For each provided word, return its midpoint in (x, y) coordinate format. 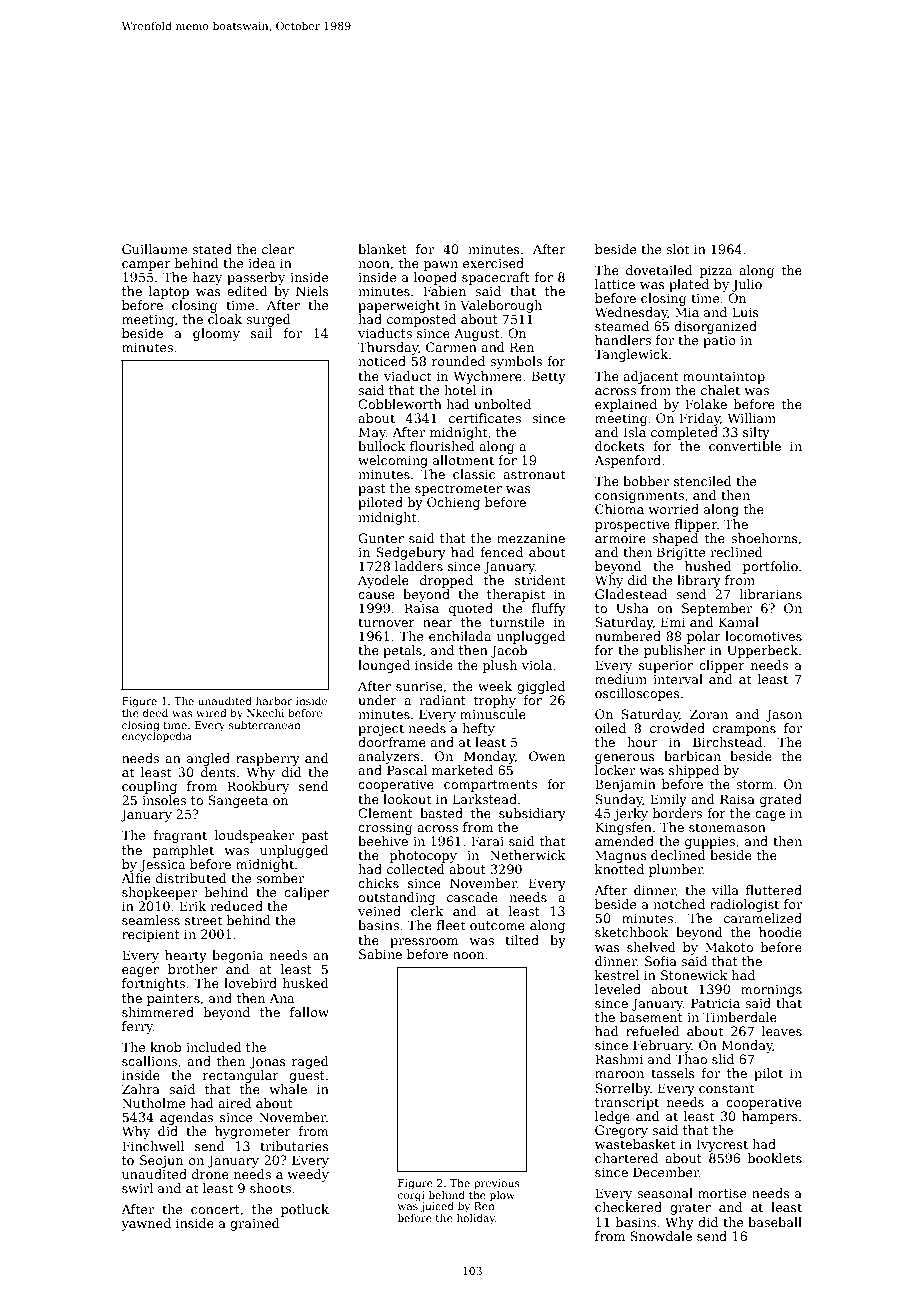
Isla (635, 432)
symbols (516, 362)
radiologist (744, 905)
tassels (673, 1073)
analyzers (389, 757)
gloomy (216, 334)
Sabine (380, 954)
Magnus (621, 856)
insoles (164, 800)
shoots (270, 1188)
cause (376, 595)
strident (540, 580)
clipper (722, 666)
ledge (612, 1117)
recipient (151, 935)
